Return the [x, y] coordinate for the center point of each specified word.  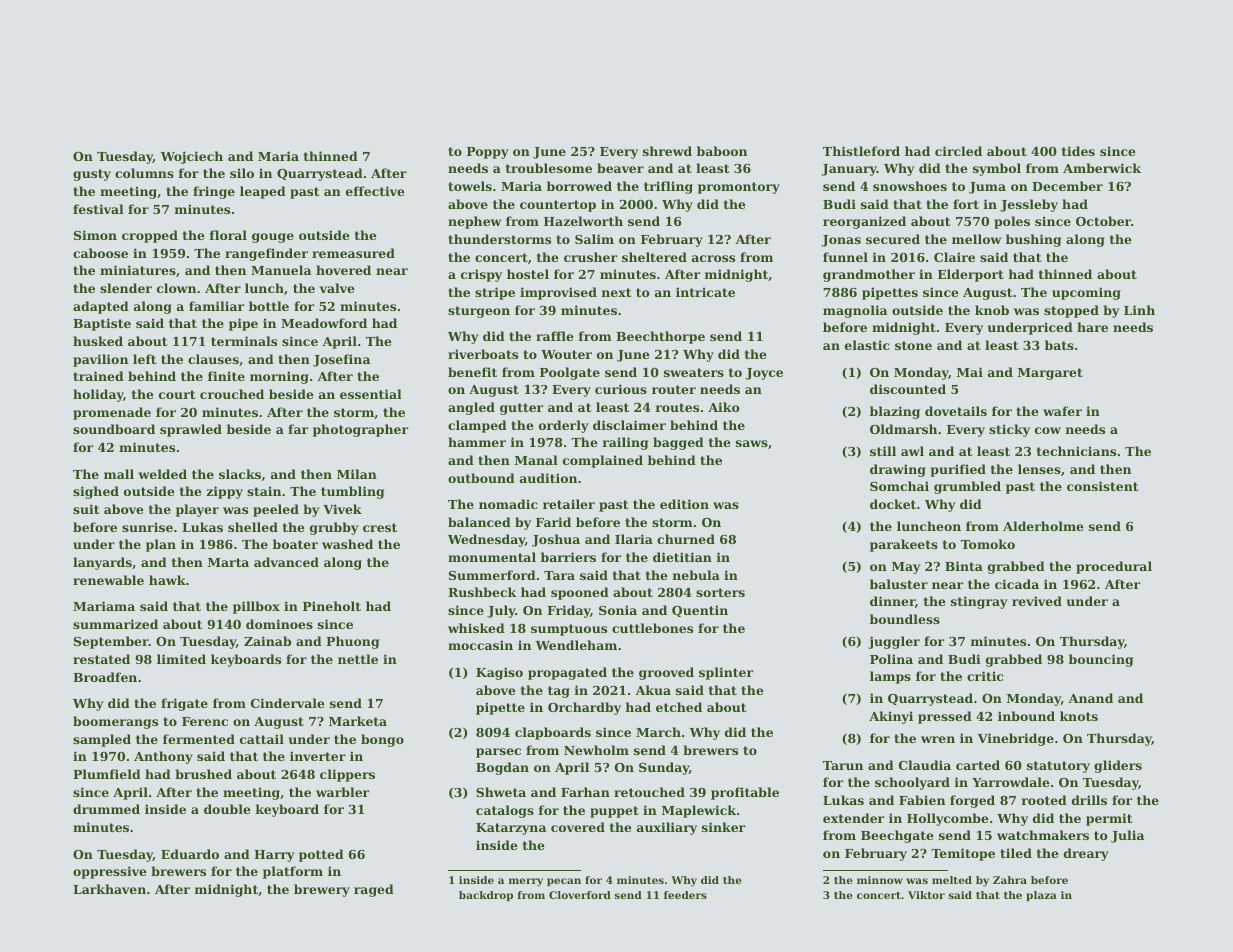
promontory [739, 188]
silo [242, 173]
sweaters [694, 372]
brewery [322, 890]
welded [162, 474]
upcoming [1086, 293]
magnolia [855, 311]
